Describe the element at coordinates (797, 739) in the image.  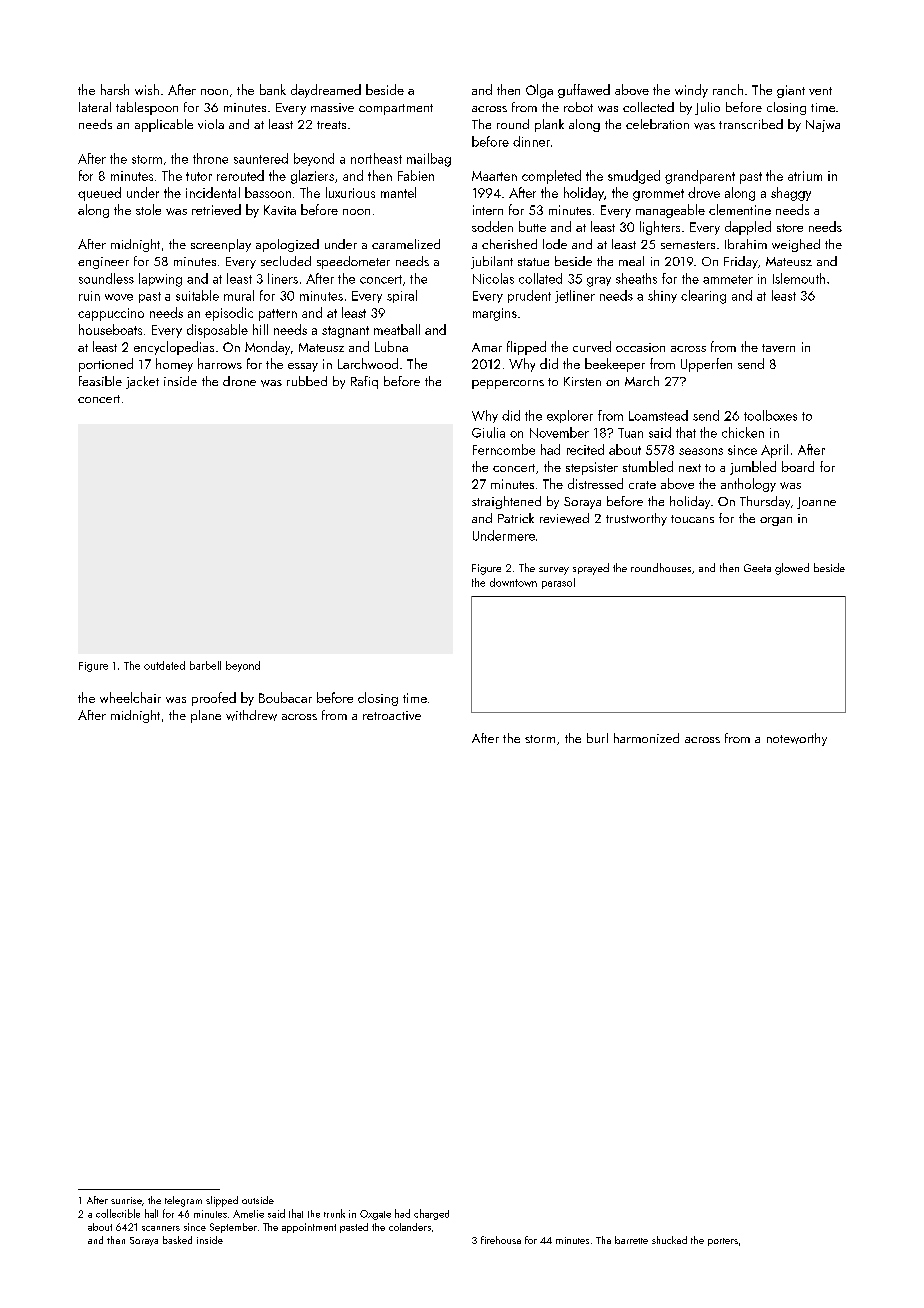
I see `noteworthy` at that location.
